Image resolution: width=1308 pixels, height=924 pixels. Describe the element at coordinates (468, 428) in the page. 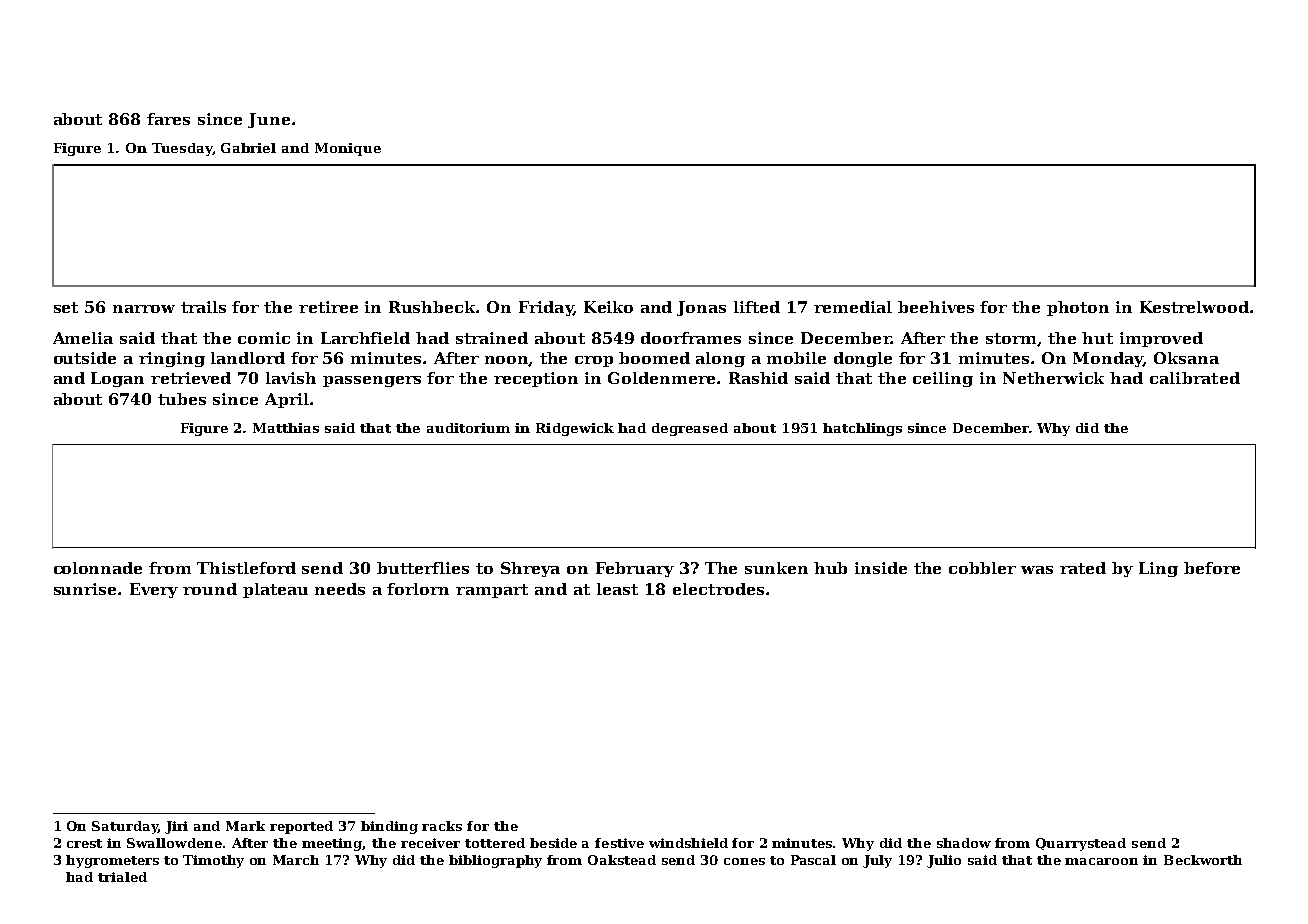

I see `auditorium` at that location.
